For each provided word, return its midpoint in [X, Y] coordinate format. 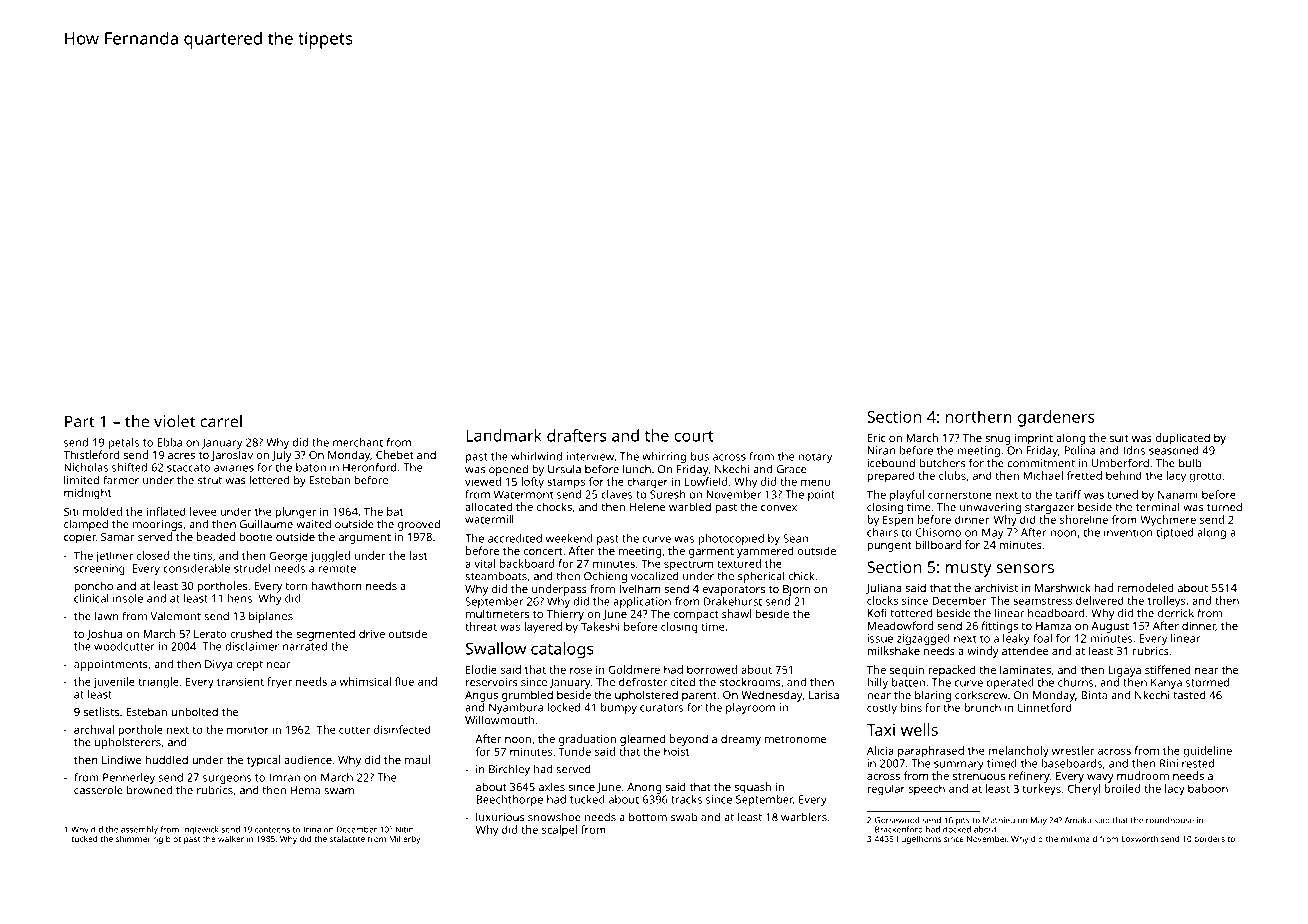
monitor [248, 730]
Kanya [1166, 683]
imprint [1034, 439]
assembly [139, 830]
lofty [532, 483]
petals [123, 443]
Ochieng [605, 577]
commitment [1041, 463]
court [694, 436]
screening [99, 569]
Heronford [369, 467]
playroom [750, 708]
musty [969, 569]
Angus [481, 696]
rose [581, 670]
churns [1076, 682]
